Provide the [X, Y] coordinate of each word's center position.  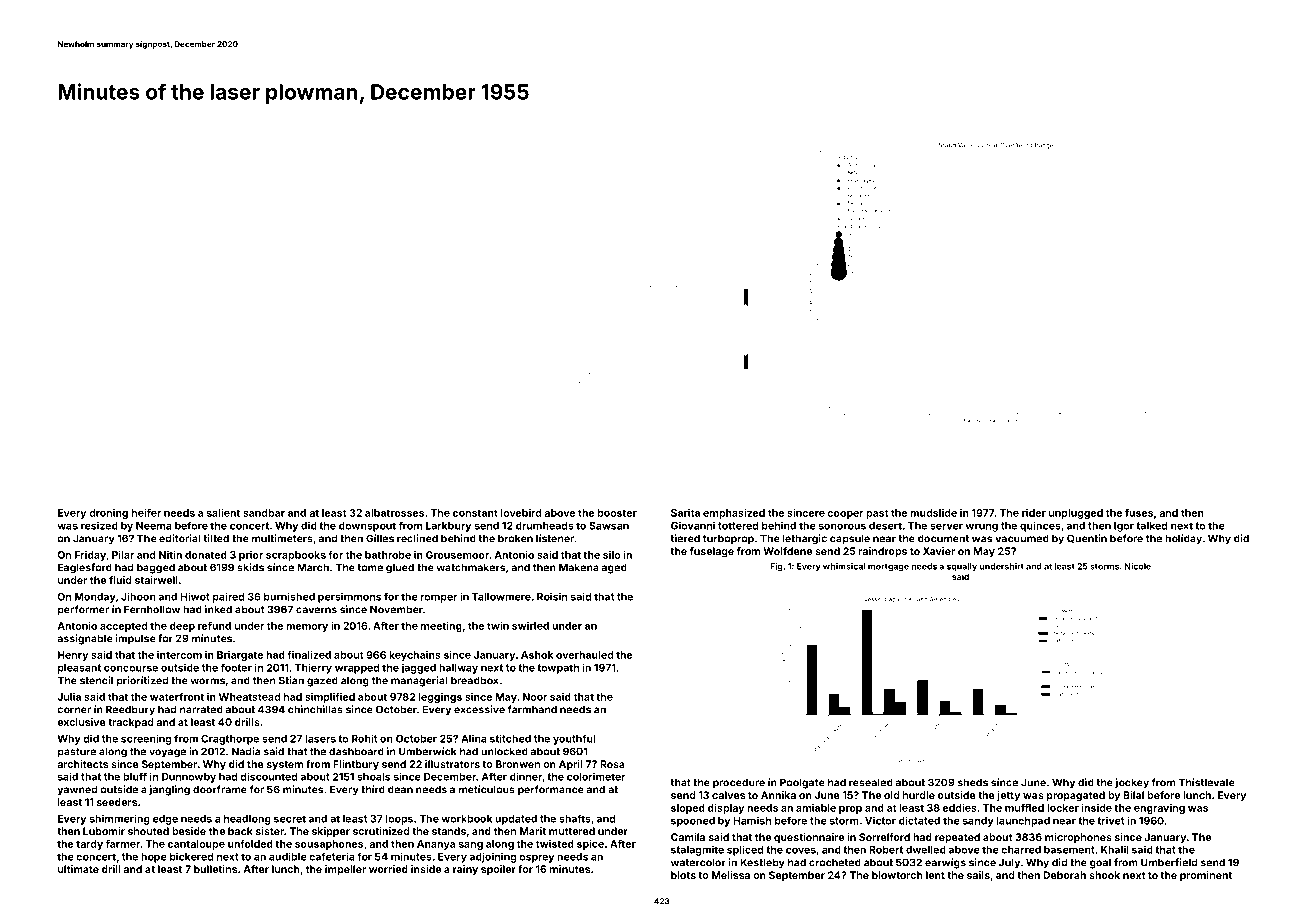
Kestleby [762, 863]
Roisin [552, 596]
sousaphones [329, 845]
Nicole [1138, 566]
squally [962, 567]
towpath [558, 669]
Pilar [123, 555]
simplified [330, 698]
